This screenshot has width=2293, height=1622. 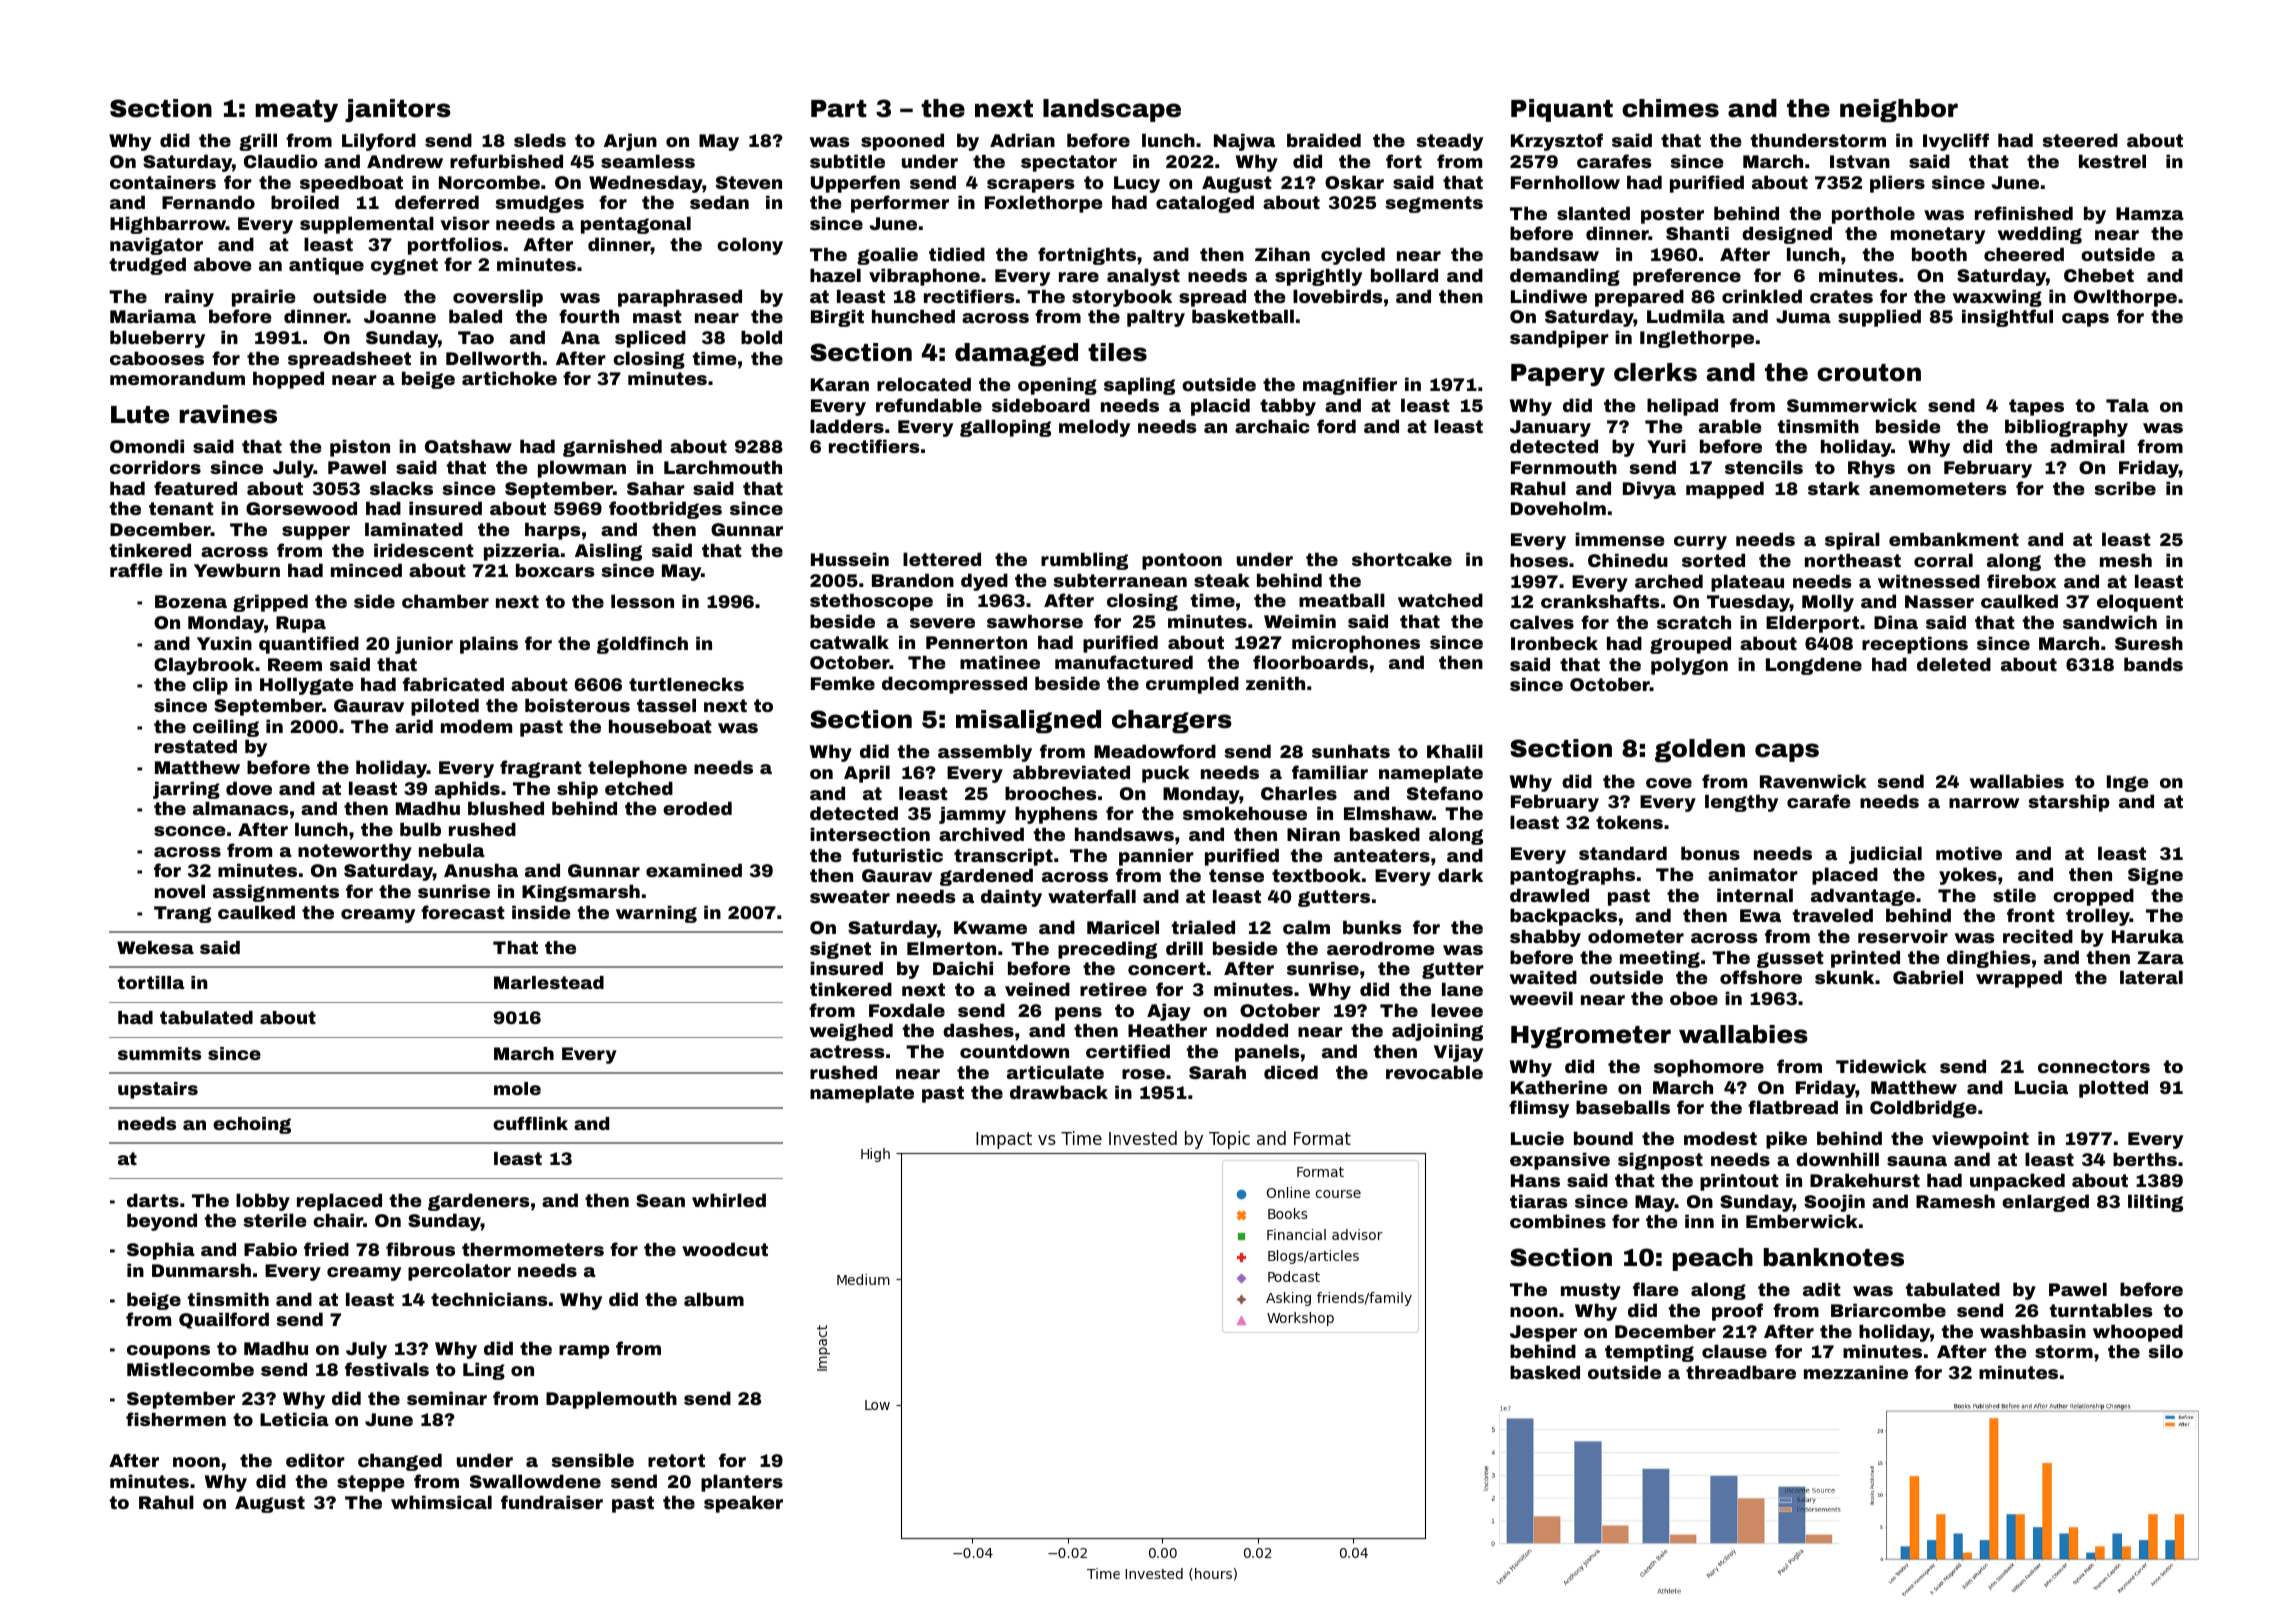 What do you see at coordinates (1899, 110) in the screenshot?
I see `neighbor` at bounding box center [1899, 110].
